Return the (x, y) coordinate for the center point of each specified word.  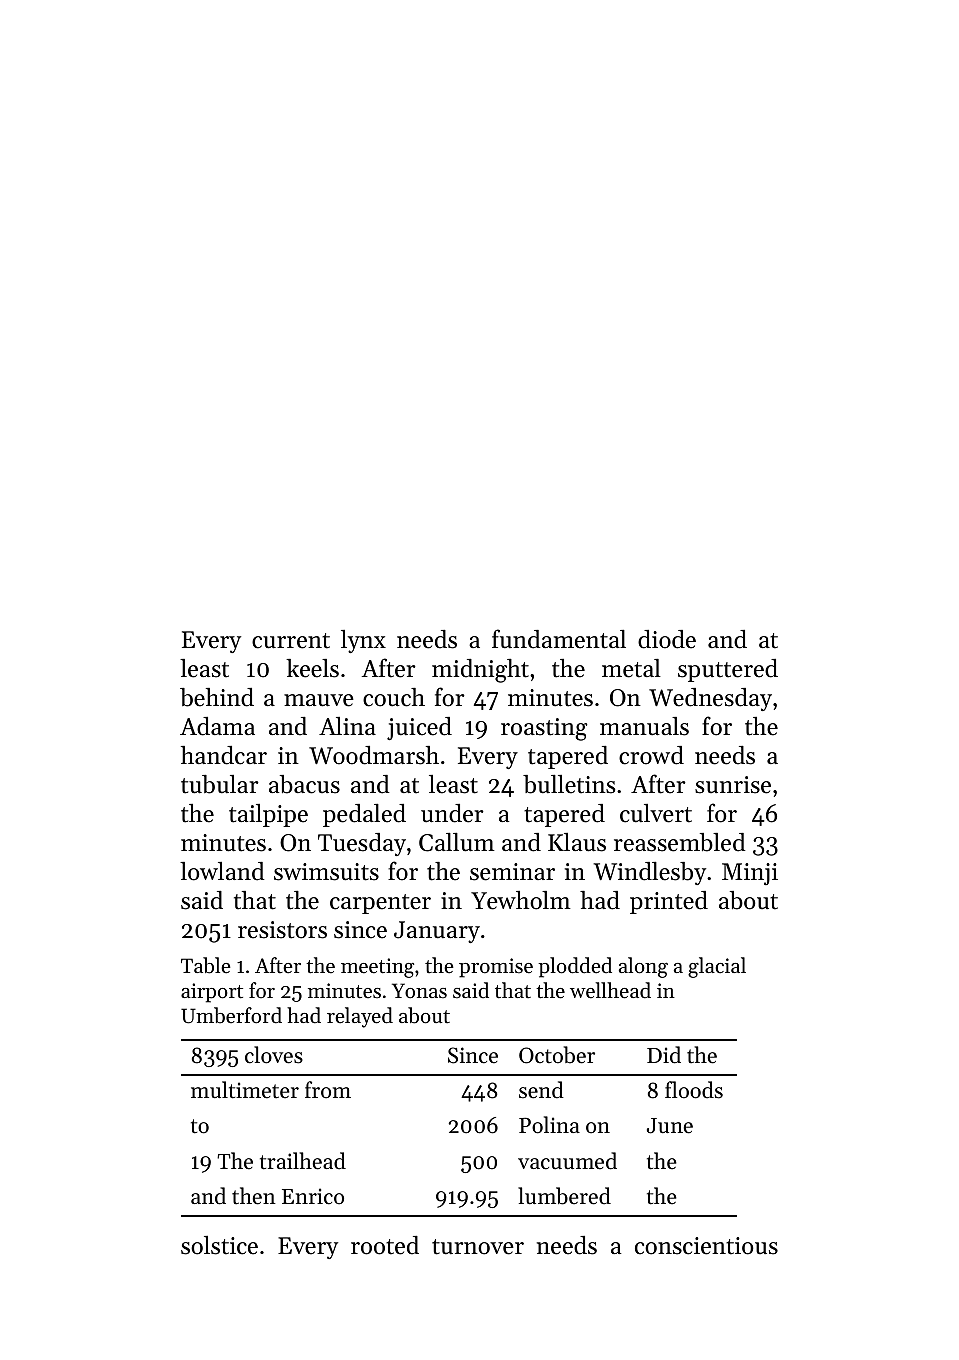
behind (217, 697)
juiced (419, 728)
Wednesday (710, 699)
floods (694, 1090)
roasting (544, 729)
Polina (549, 1125)
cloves (274, 1055)
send (541, 1090)
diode (667, 639)
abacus (304, 784)
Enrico (313, 1196)
